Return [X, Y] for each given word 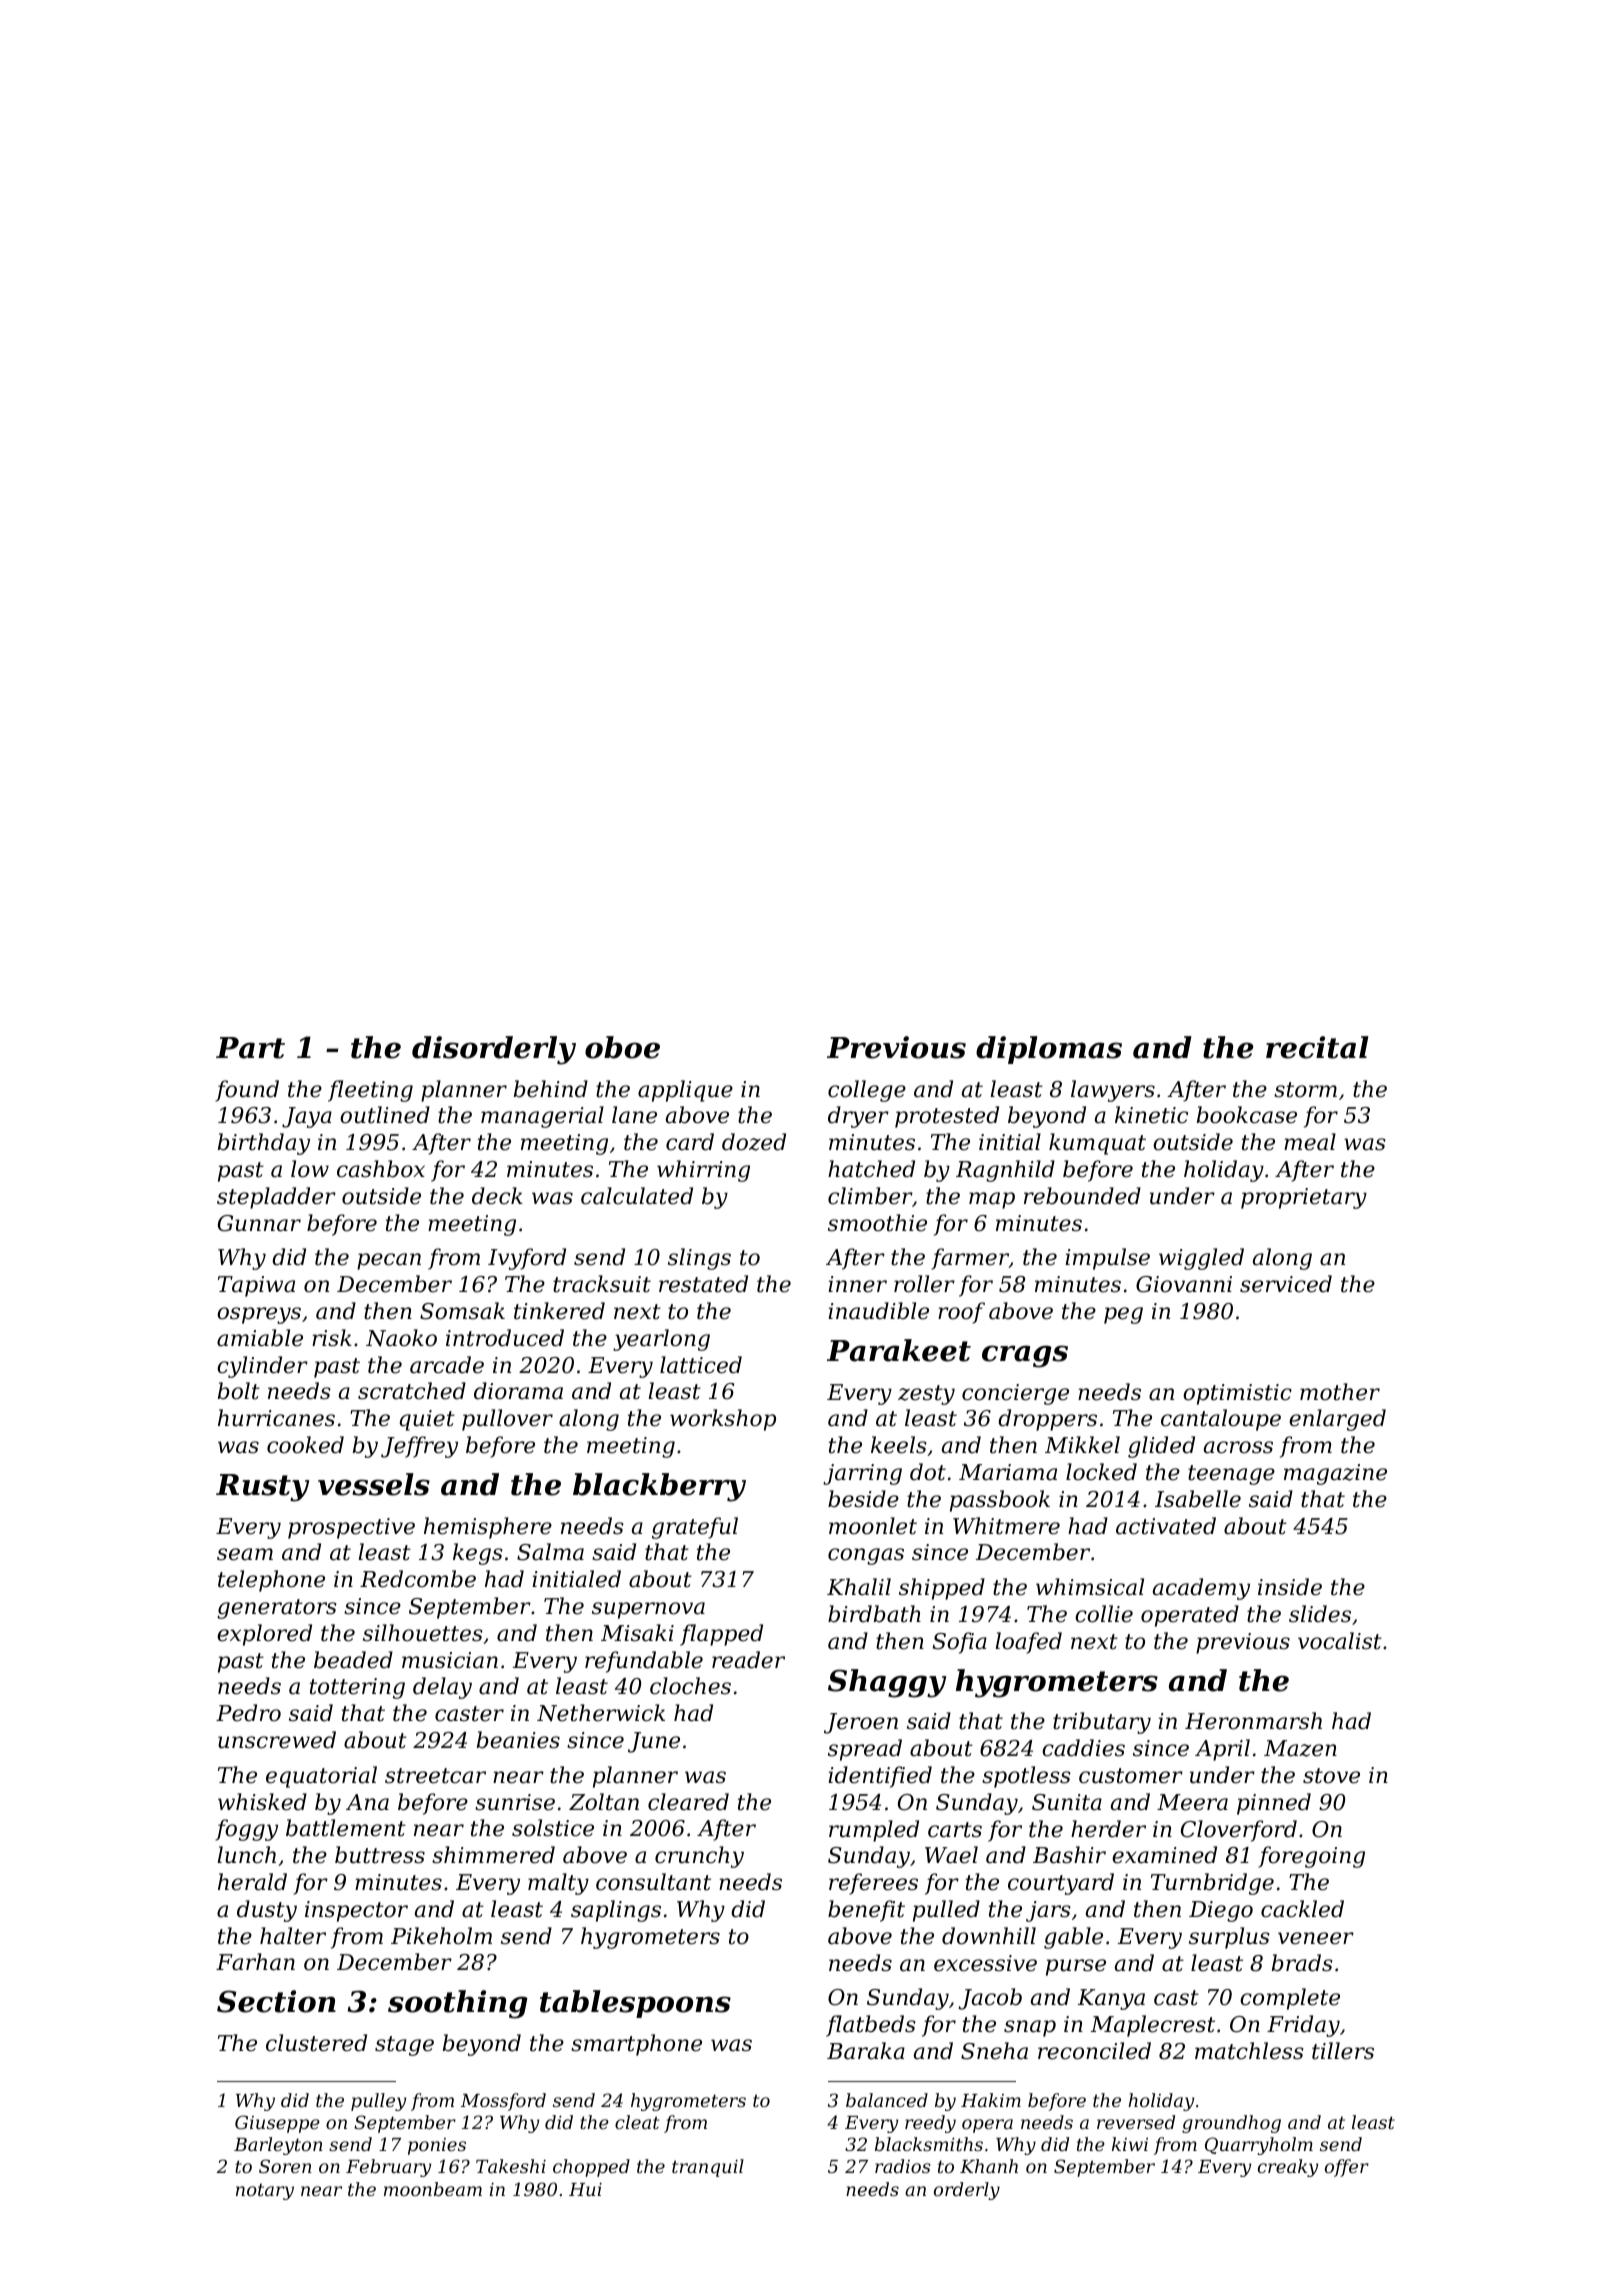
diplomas [1049, 1050]
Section [276, 2001]
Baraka [866, 2051]
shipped [942, 1589]
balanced [887, 2100]
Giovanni [1184, 1284]
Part [250, 1048]
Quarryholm [1259, 2146]
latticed [701, 1365]
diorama [518, 1391]
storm [1305, 1090]
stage [404, 2046]
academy [1201, 1589]
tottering [357, 1688]
